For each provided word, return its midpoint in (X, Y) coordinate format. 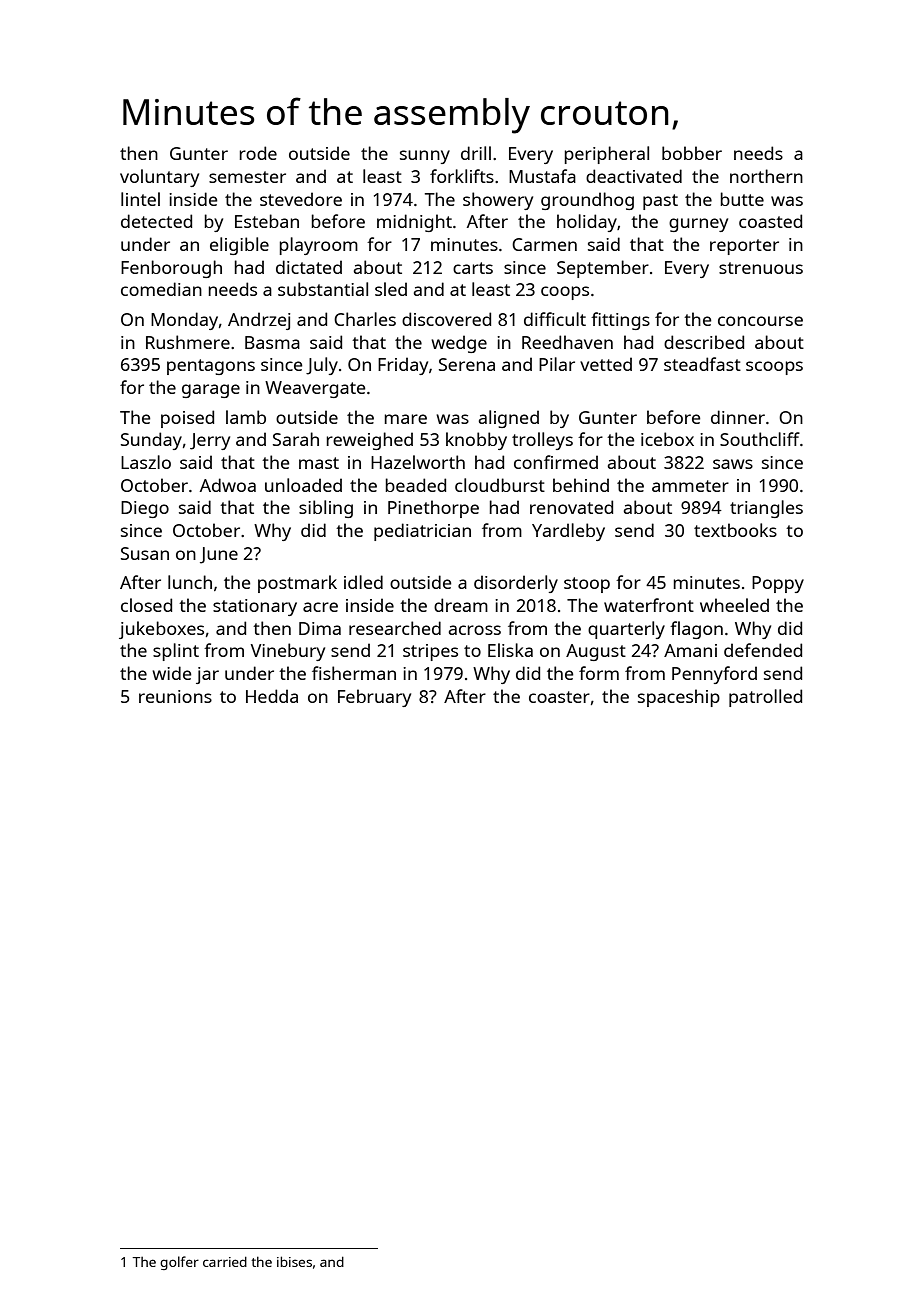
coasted (770, 221)
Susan (145, 553)
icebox (667, 439)
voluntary (159, 178)
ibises (294, 1261)
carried (225, 1262)
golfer (179, 1263)
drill (476, 153)
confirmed (556, 462)
